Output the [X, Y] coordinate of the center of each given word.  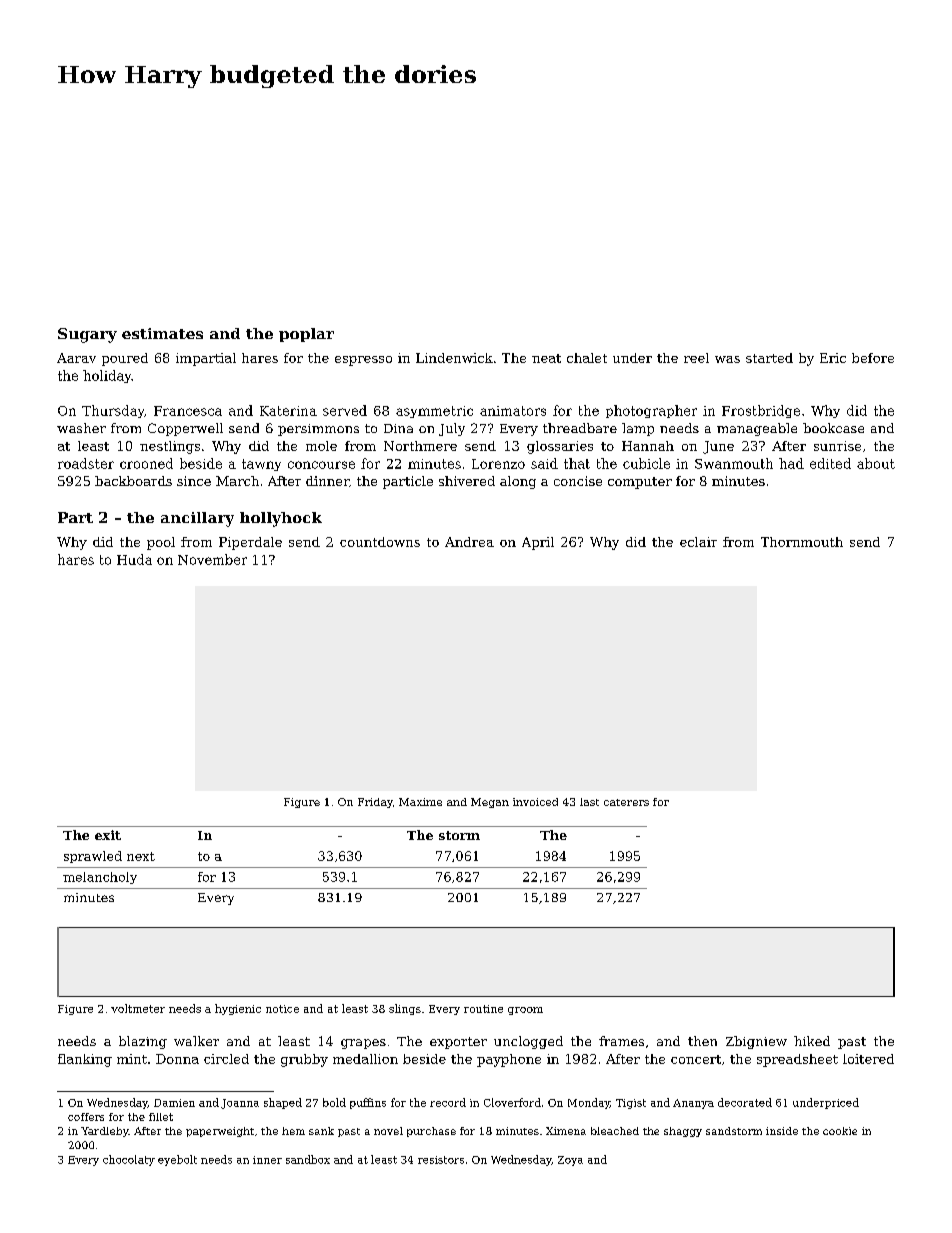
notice [282, 1009]
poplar [306, 335]
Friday [375, 803]
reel [696, 358]
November [212, 559]
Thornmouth [802, 542]
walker [196, 1041]
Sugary [87, 335]
